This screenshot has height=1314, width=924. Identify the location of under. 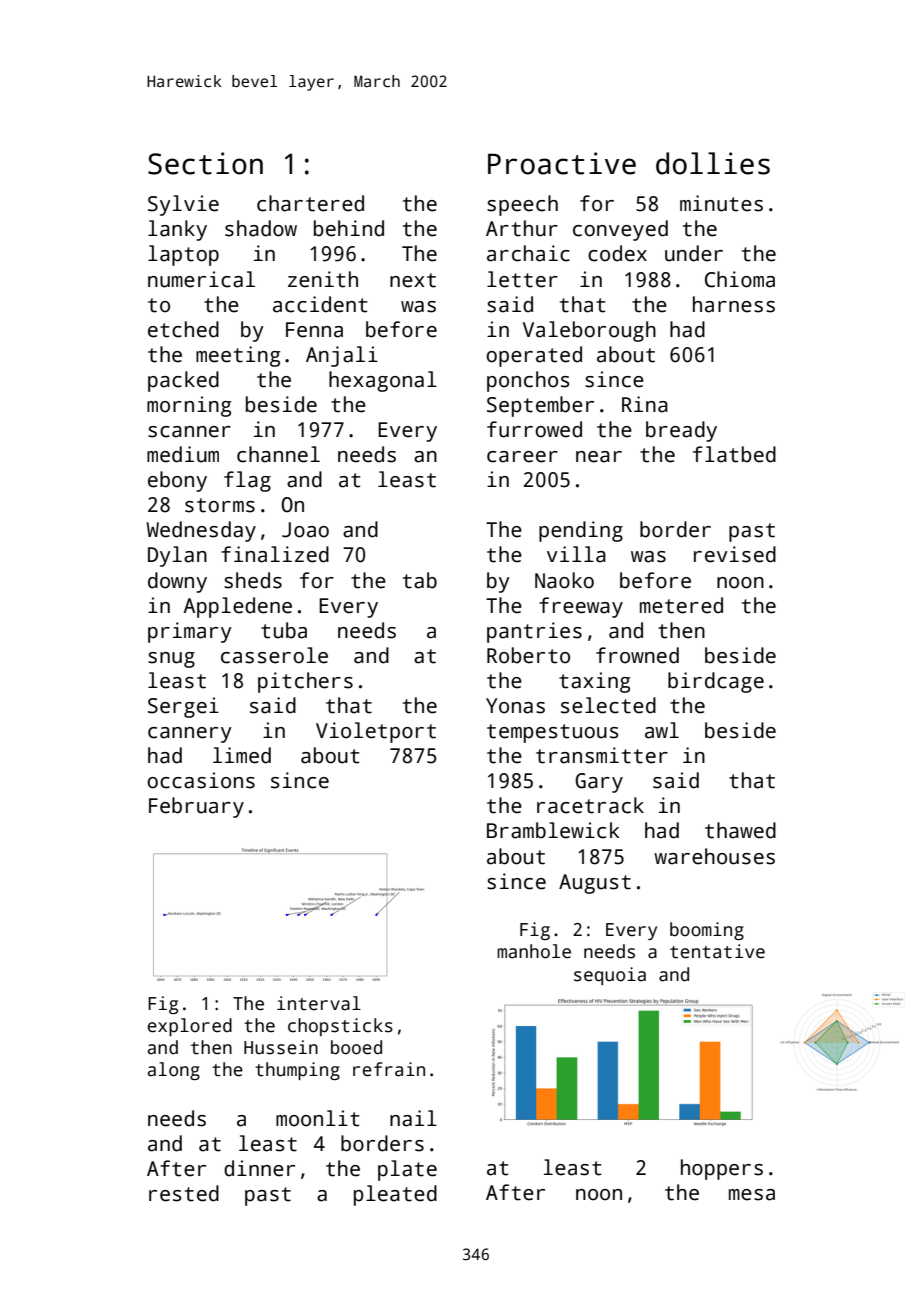
(694, 253).
